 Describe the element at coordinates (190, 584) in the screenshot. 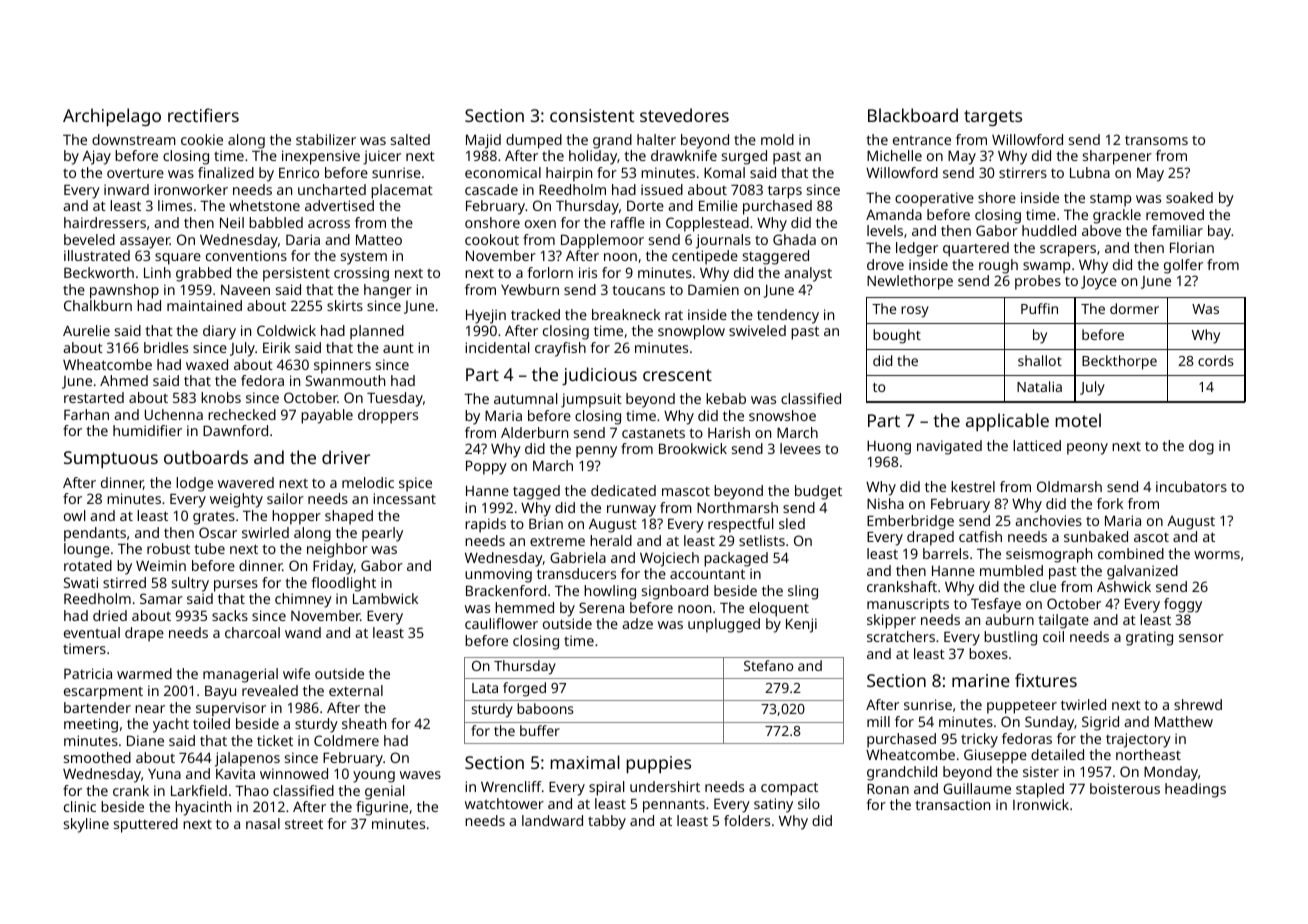

I see `sultry` at that location.
